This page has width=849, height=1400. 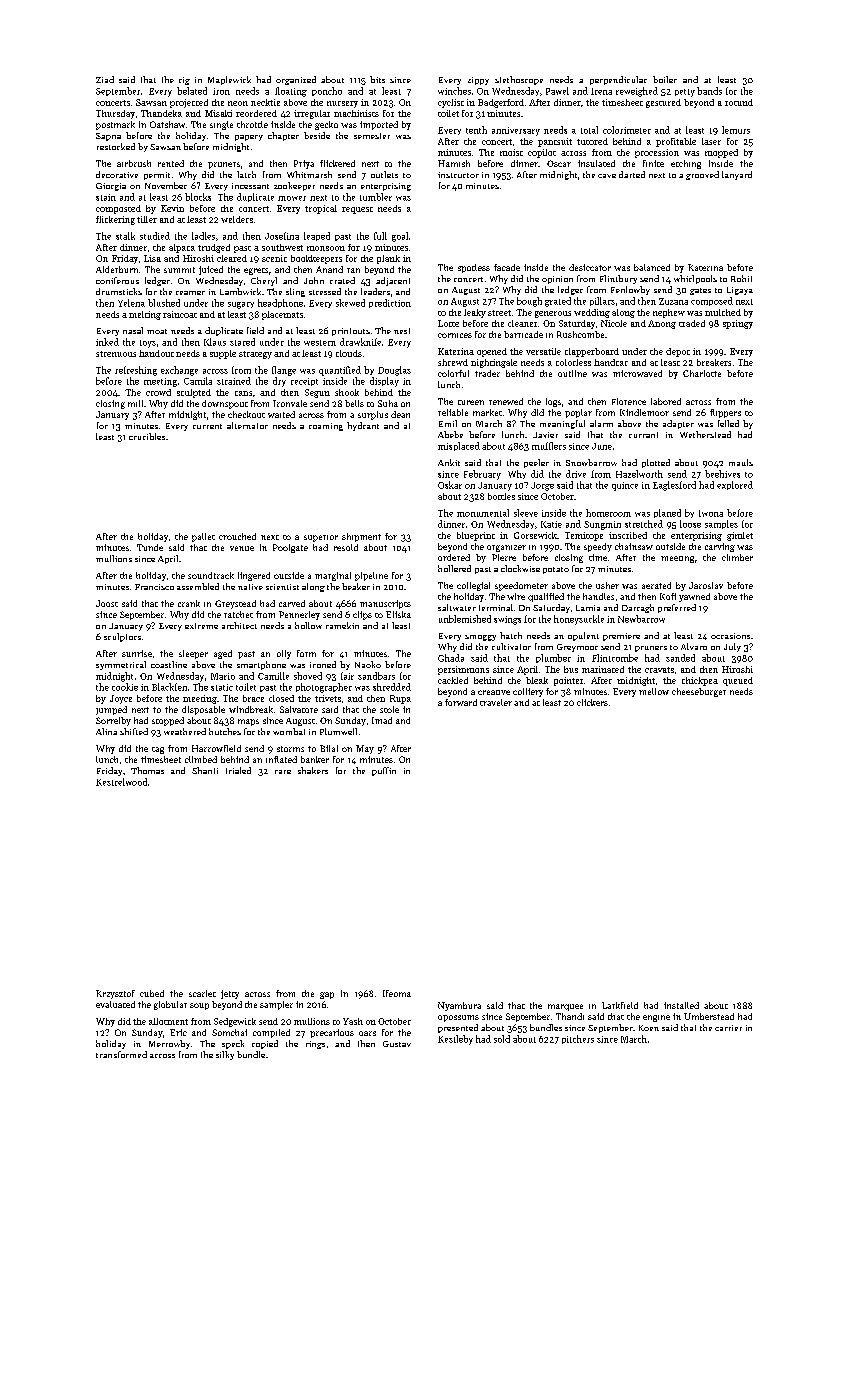 I want to click on puffin, so click(x=384, y=771).
